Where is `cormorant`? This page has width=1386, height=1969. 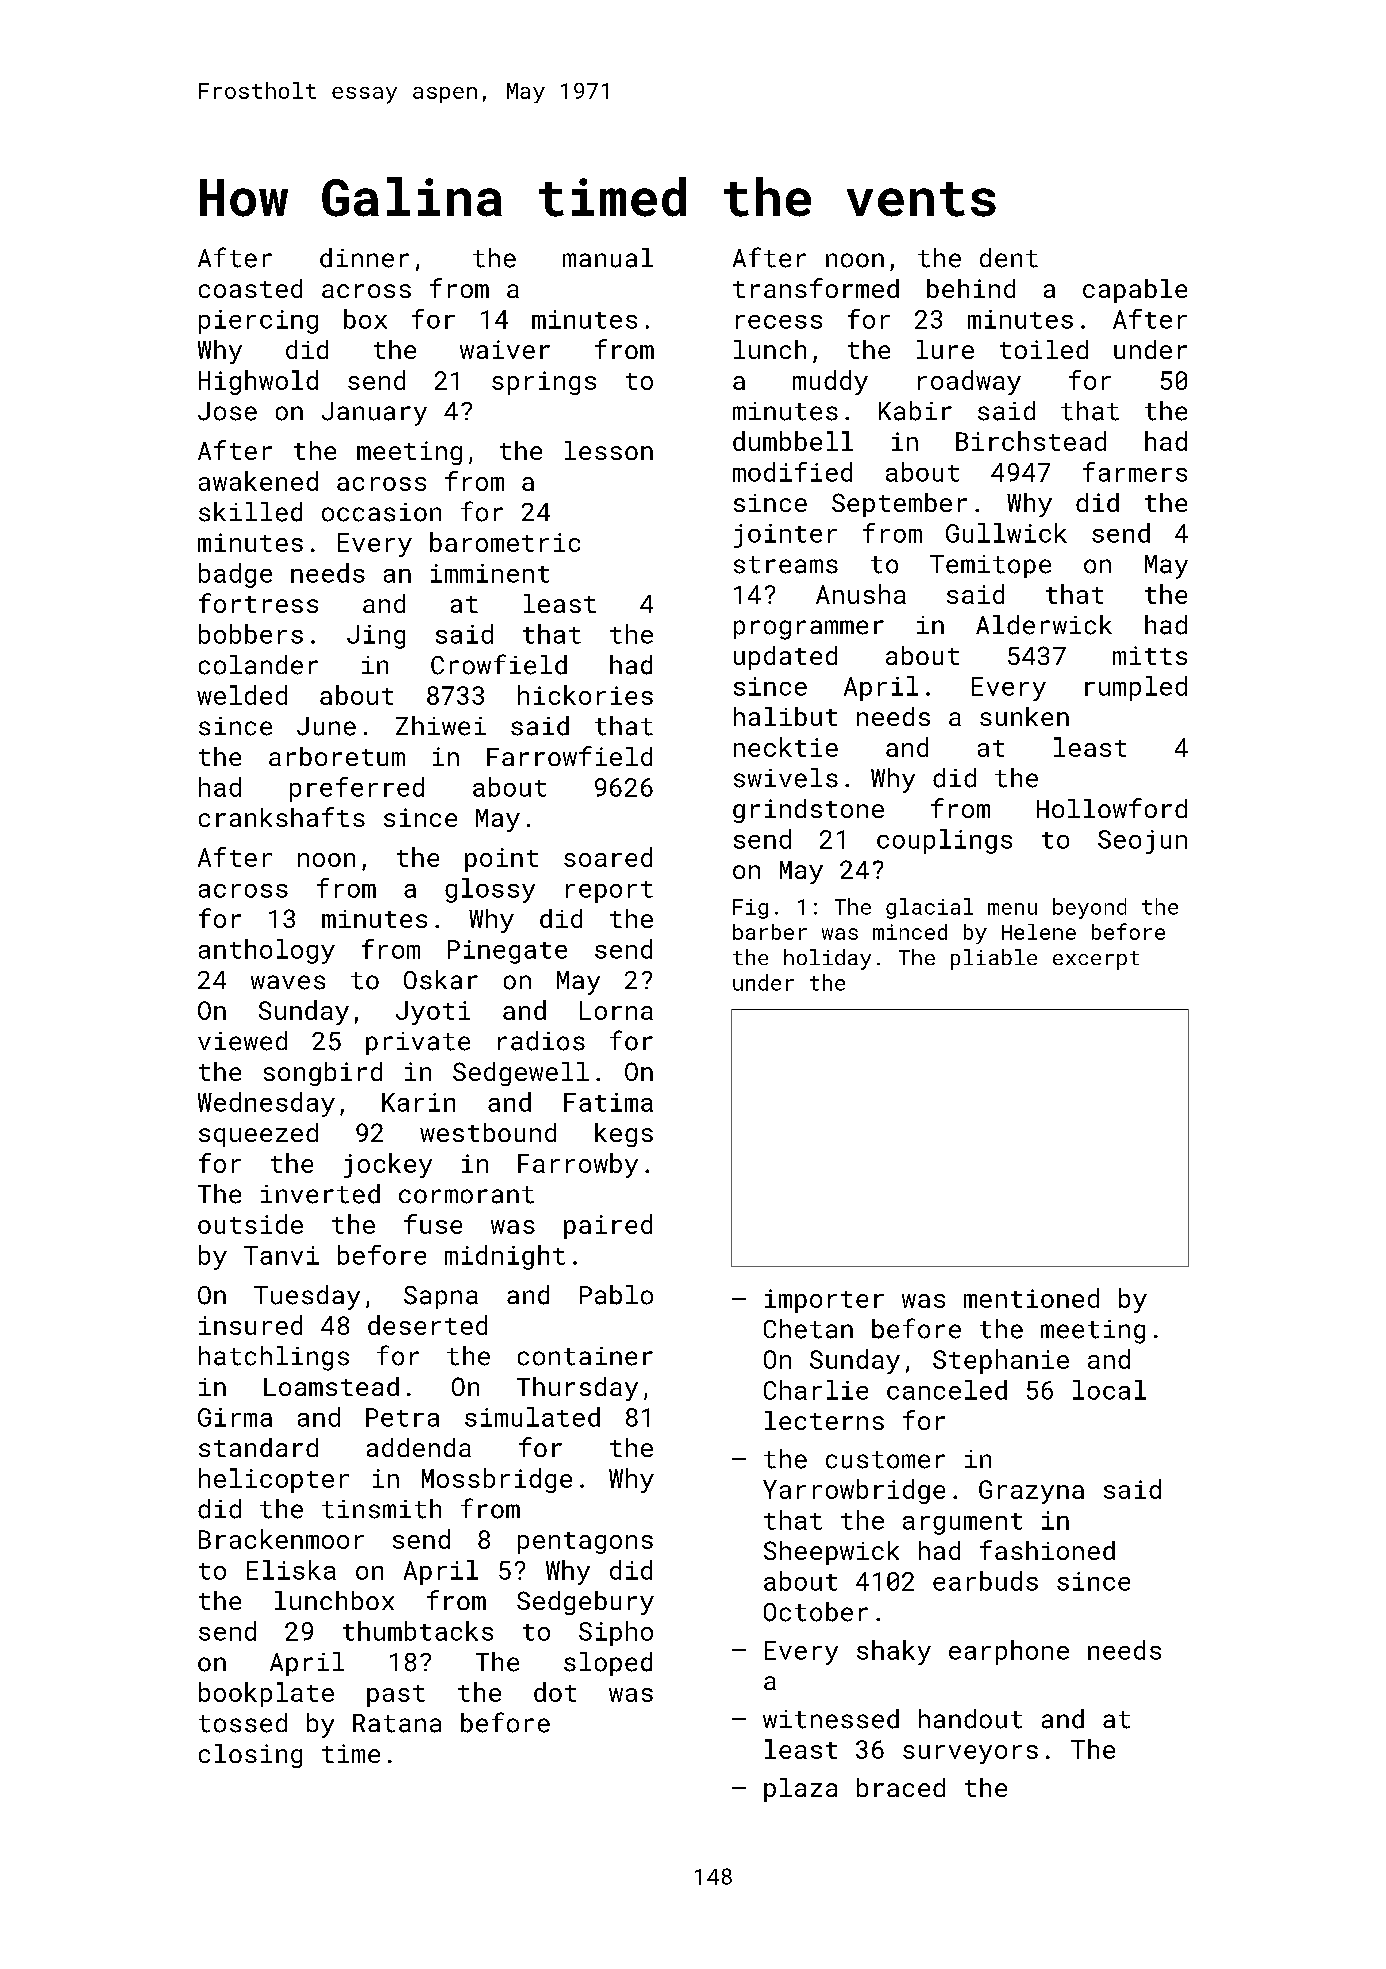
cormorant is located at coordinates (466, 1195).
